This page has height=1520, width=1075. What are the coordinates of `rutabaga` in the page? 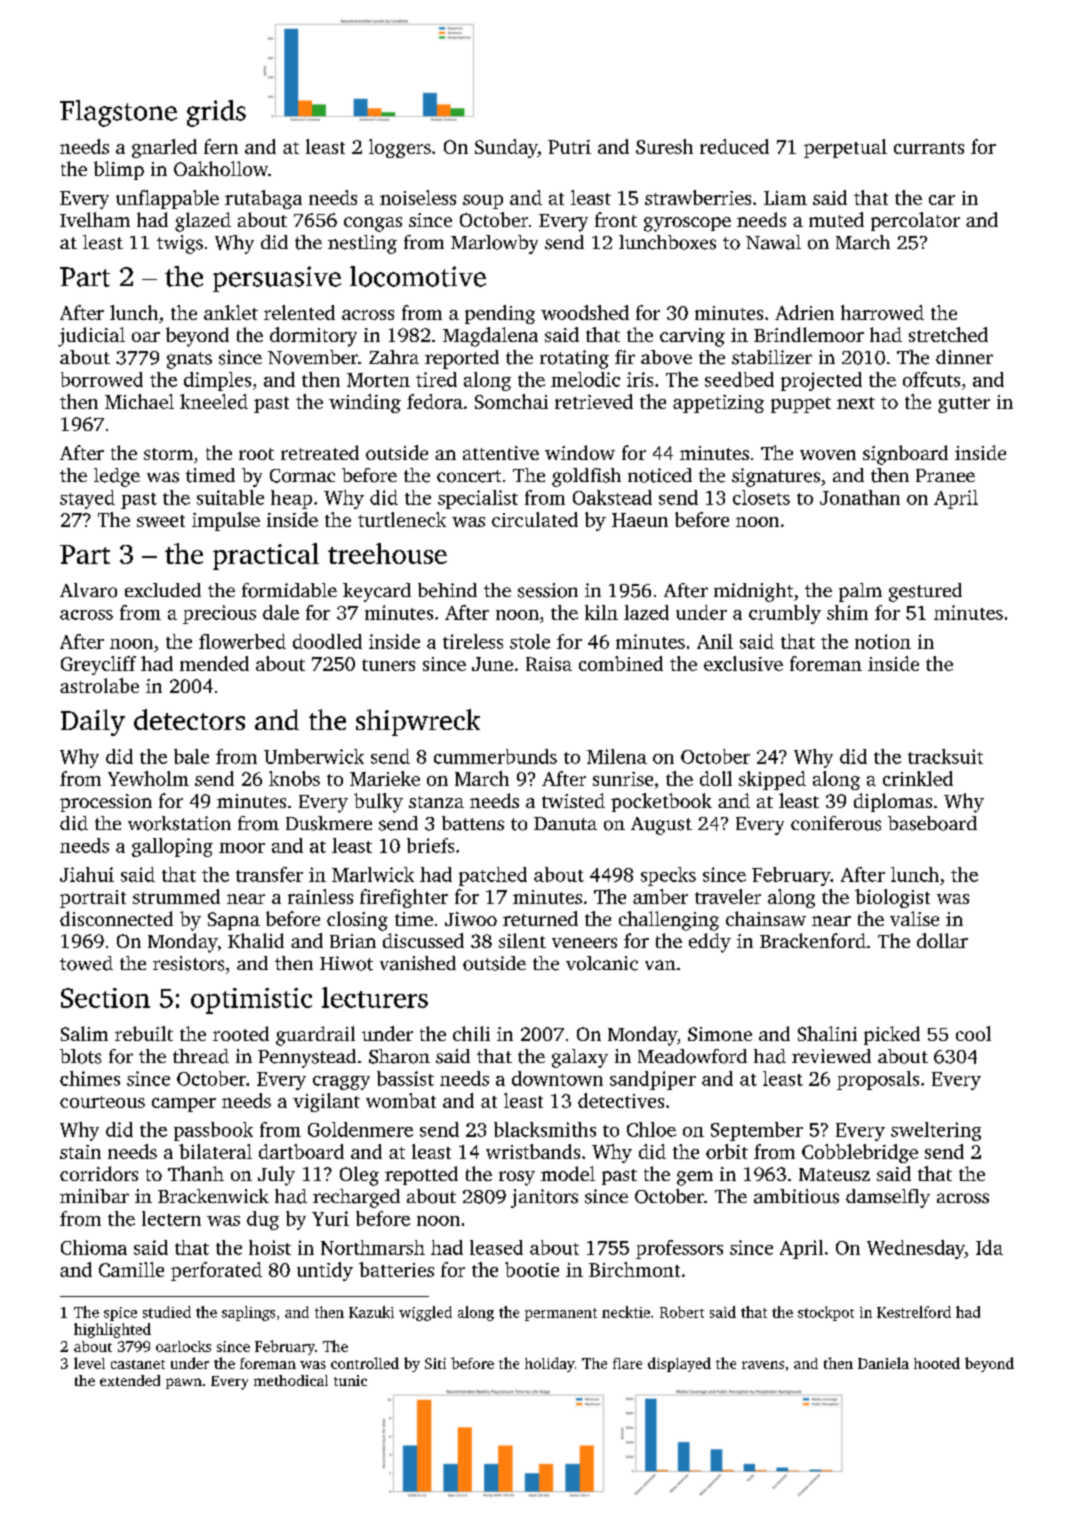 It's located at (263, 199).
